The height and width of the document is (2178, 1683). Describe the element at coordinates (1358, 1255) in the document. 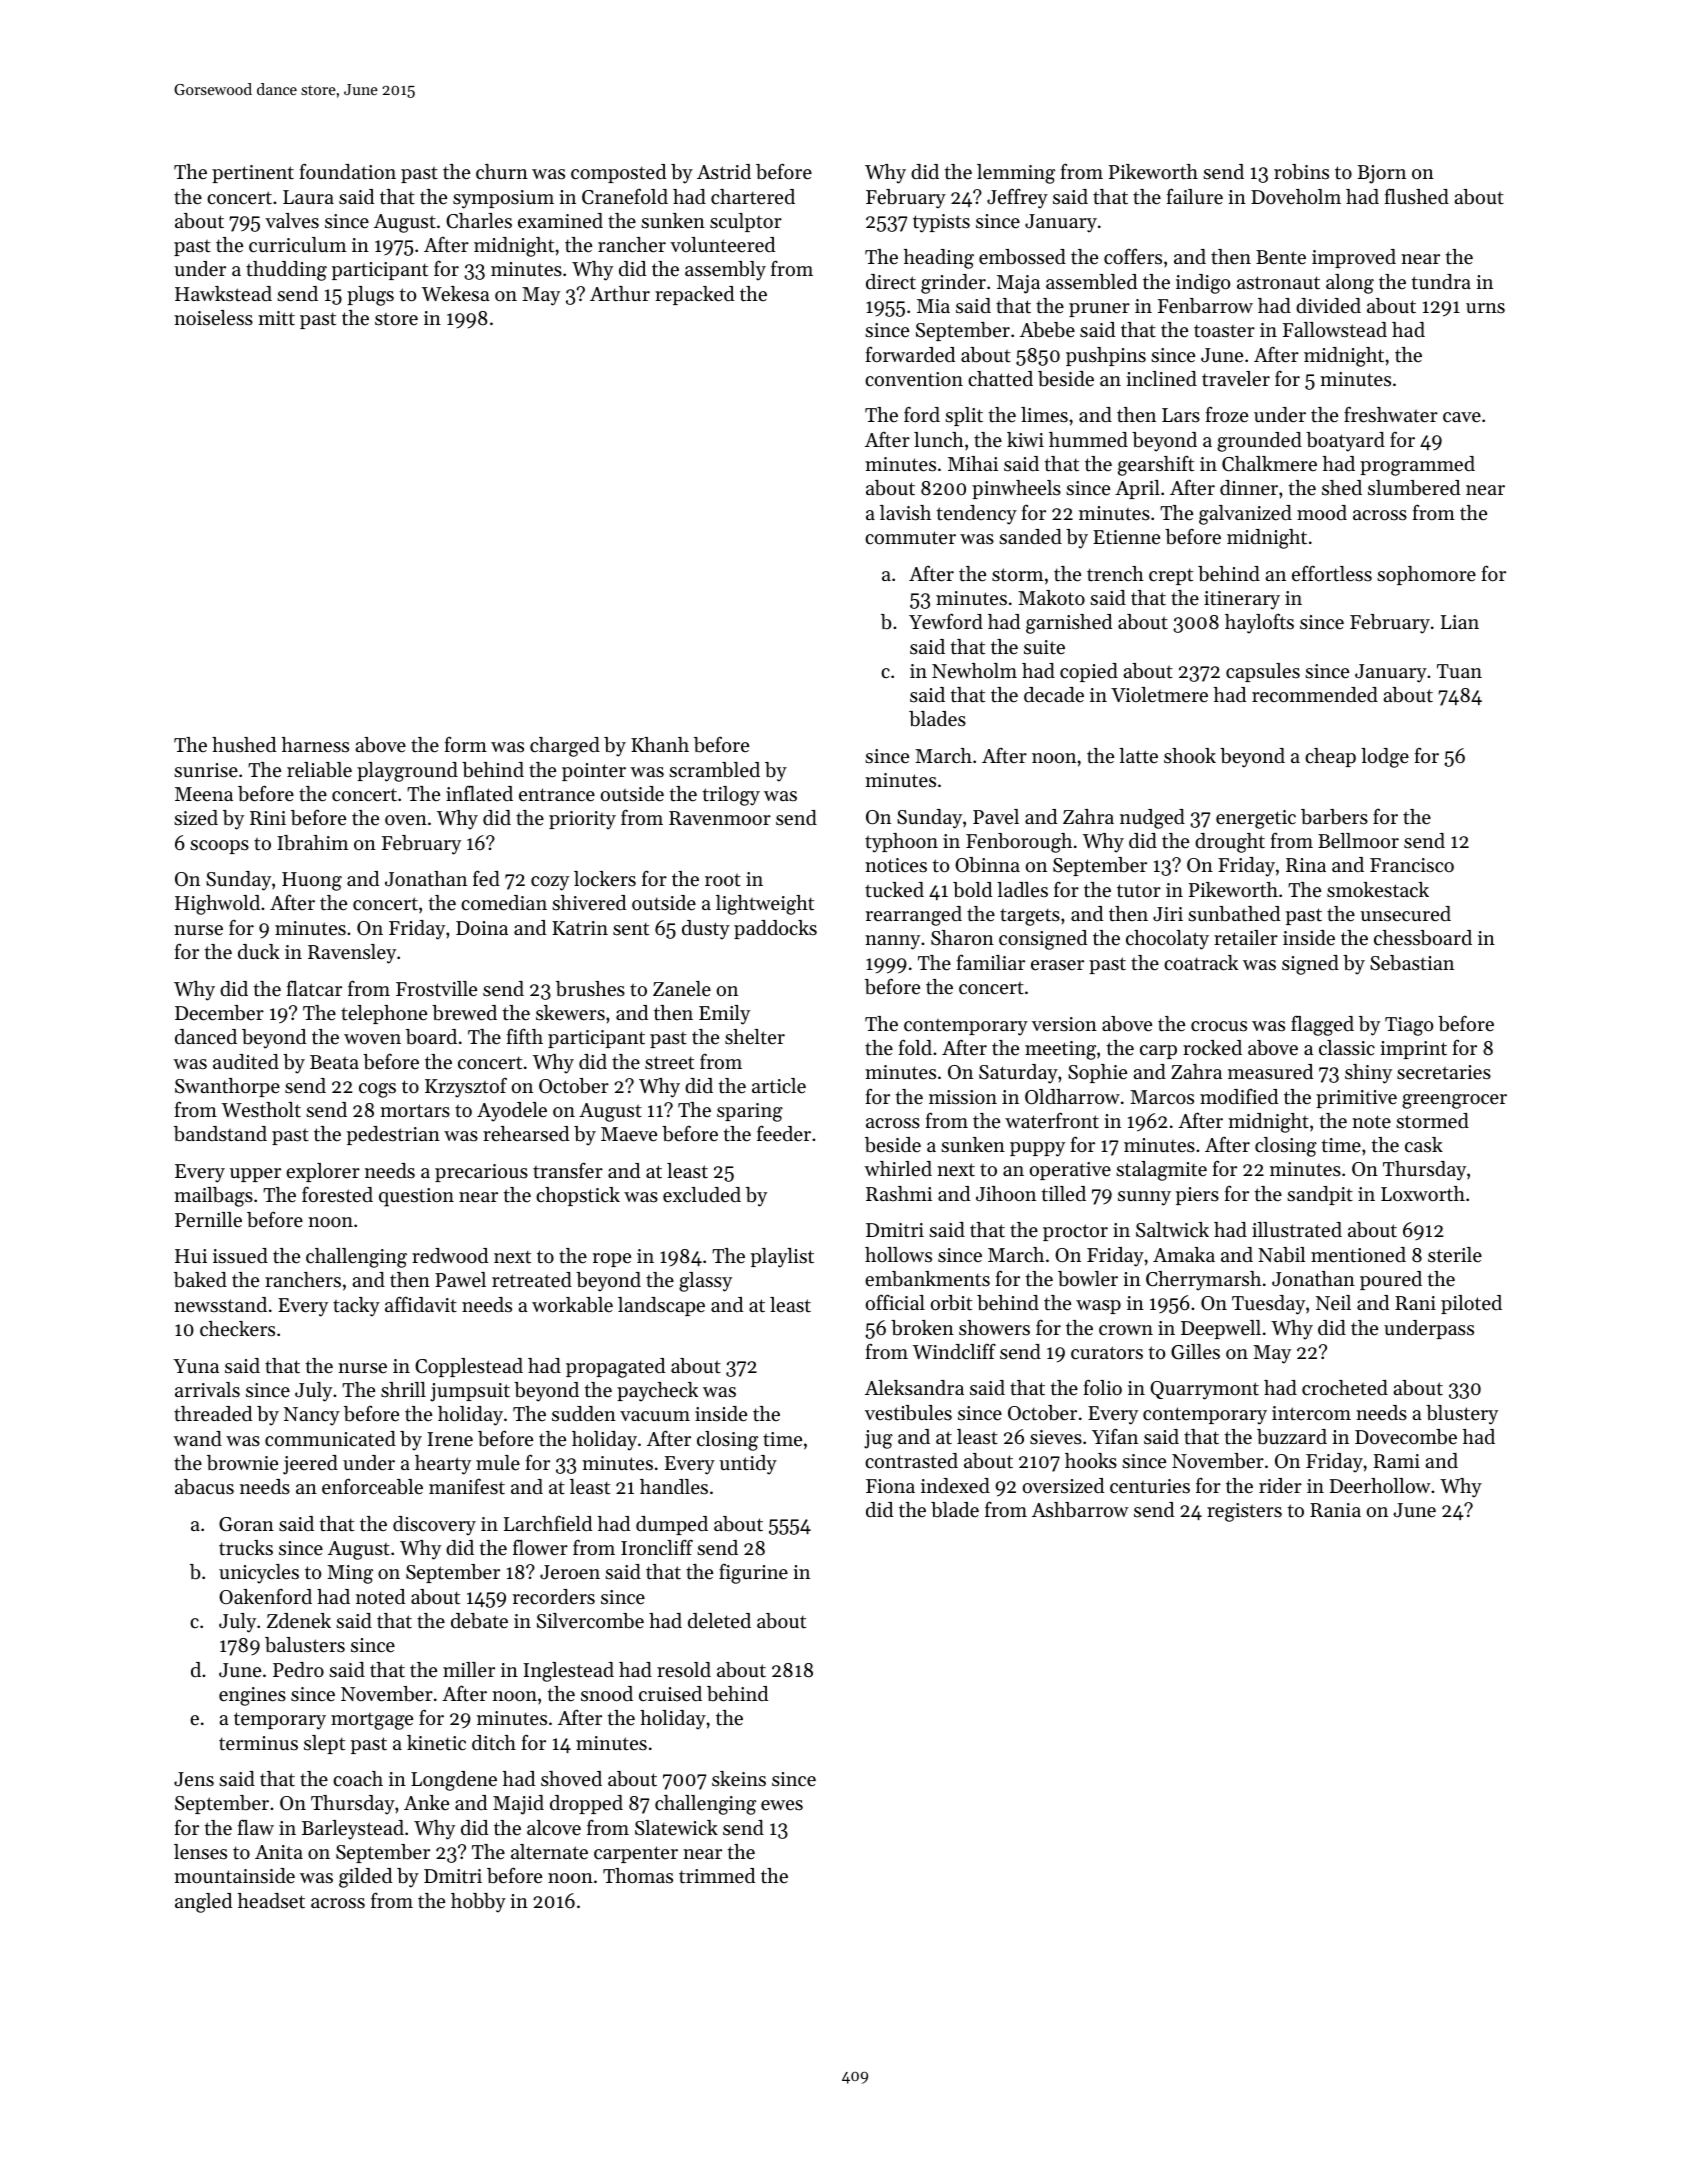

I see `mentioned` at that location.
